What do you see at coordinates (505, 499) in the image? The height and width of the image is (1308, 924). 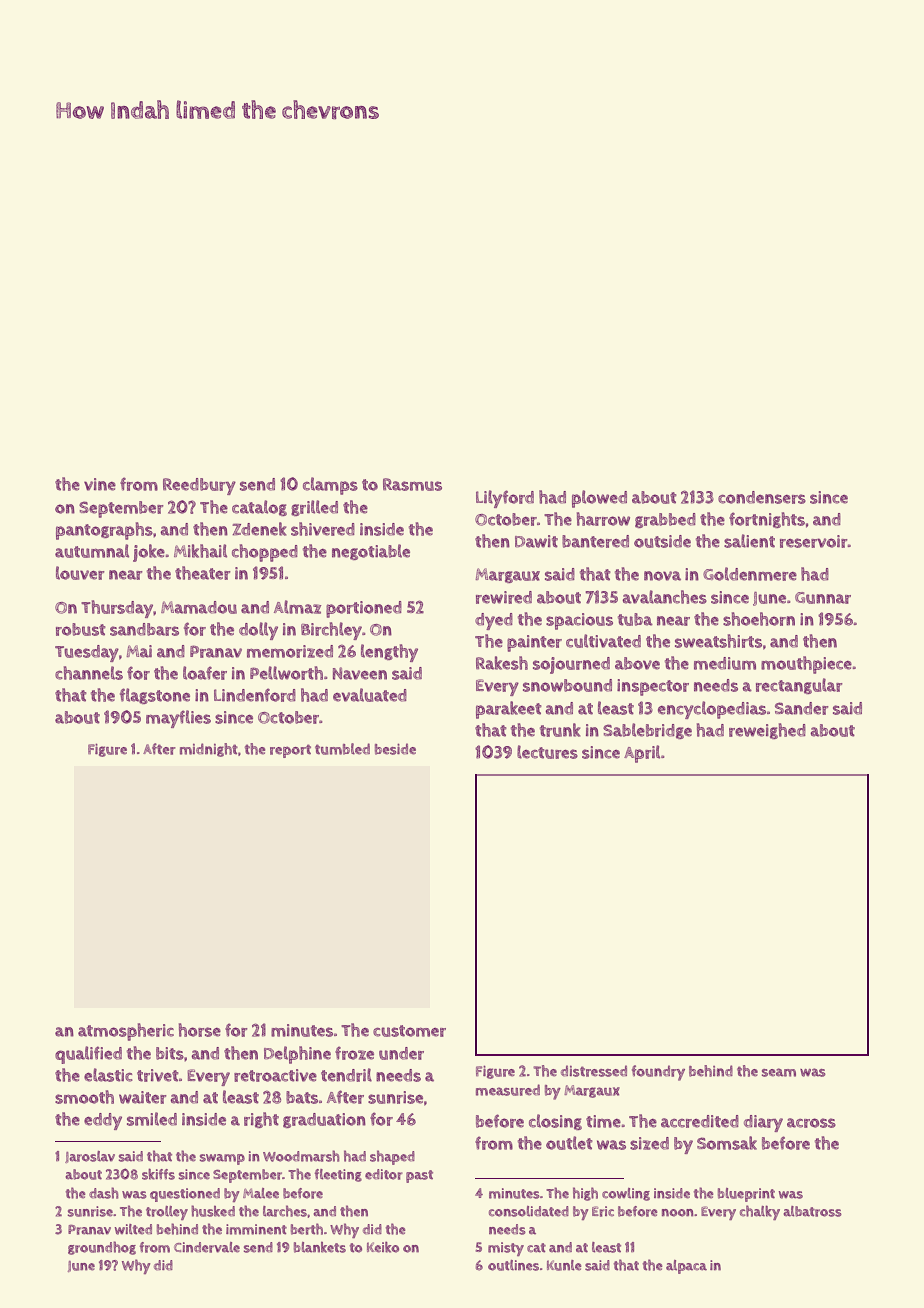 I see `Lilyford` at bounding box center [505, 499].
